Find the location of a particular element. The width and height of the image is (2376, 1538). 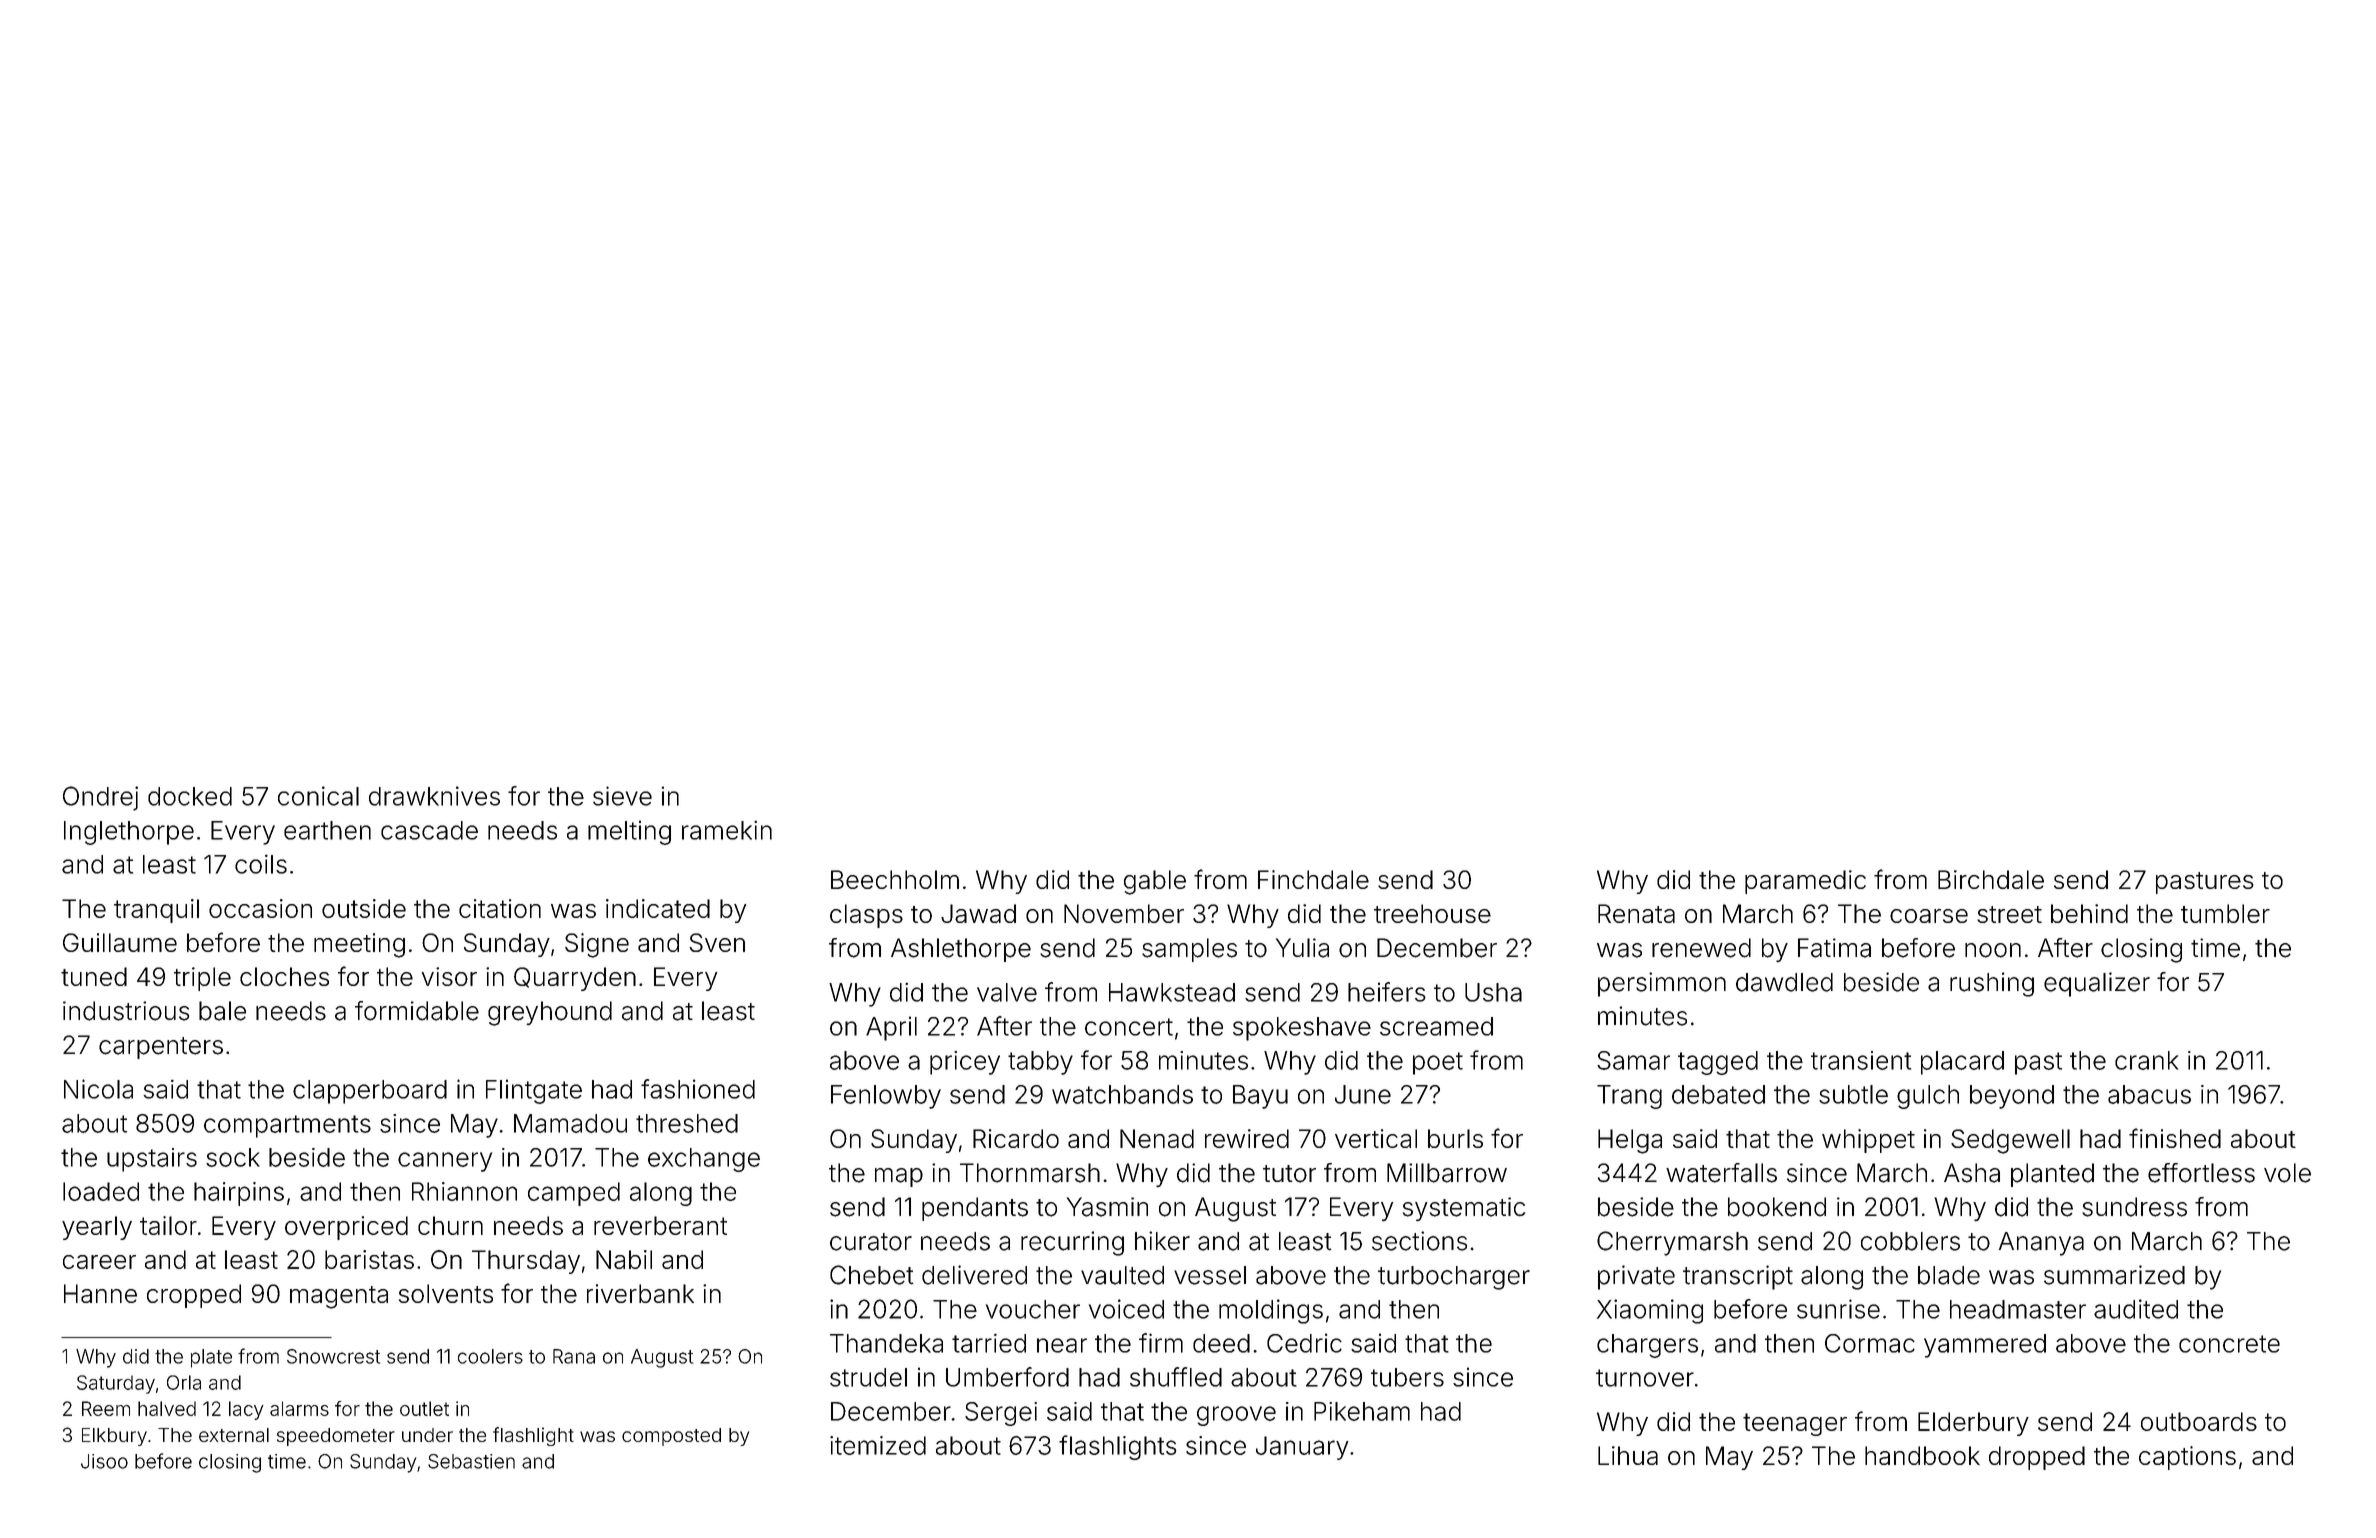

spokeshave is located at coordinates (1302, 1029).
